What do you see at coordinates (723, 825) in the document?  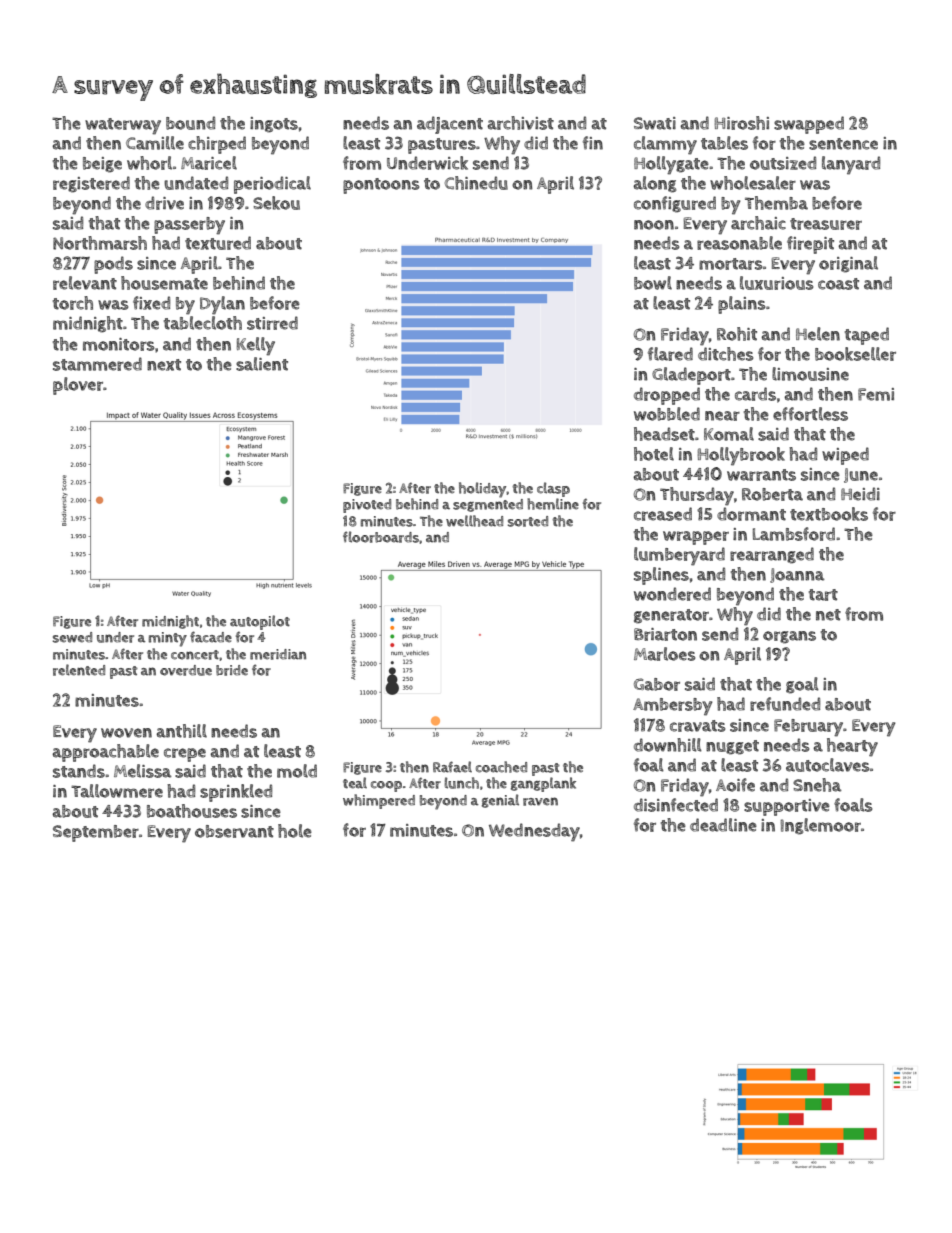 I see `deadline` at bounding box center [723, 825].
